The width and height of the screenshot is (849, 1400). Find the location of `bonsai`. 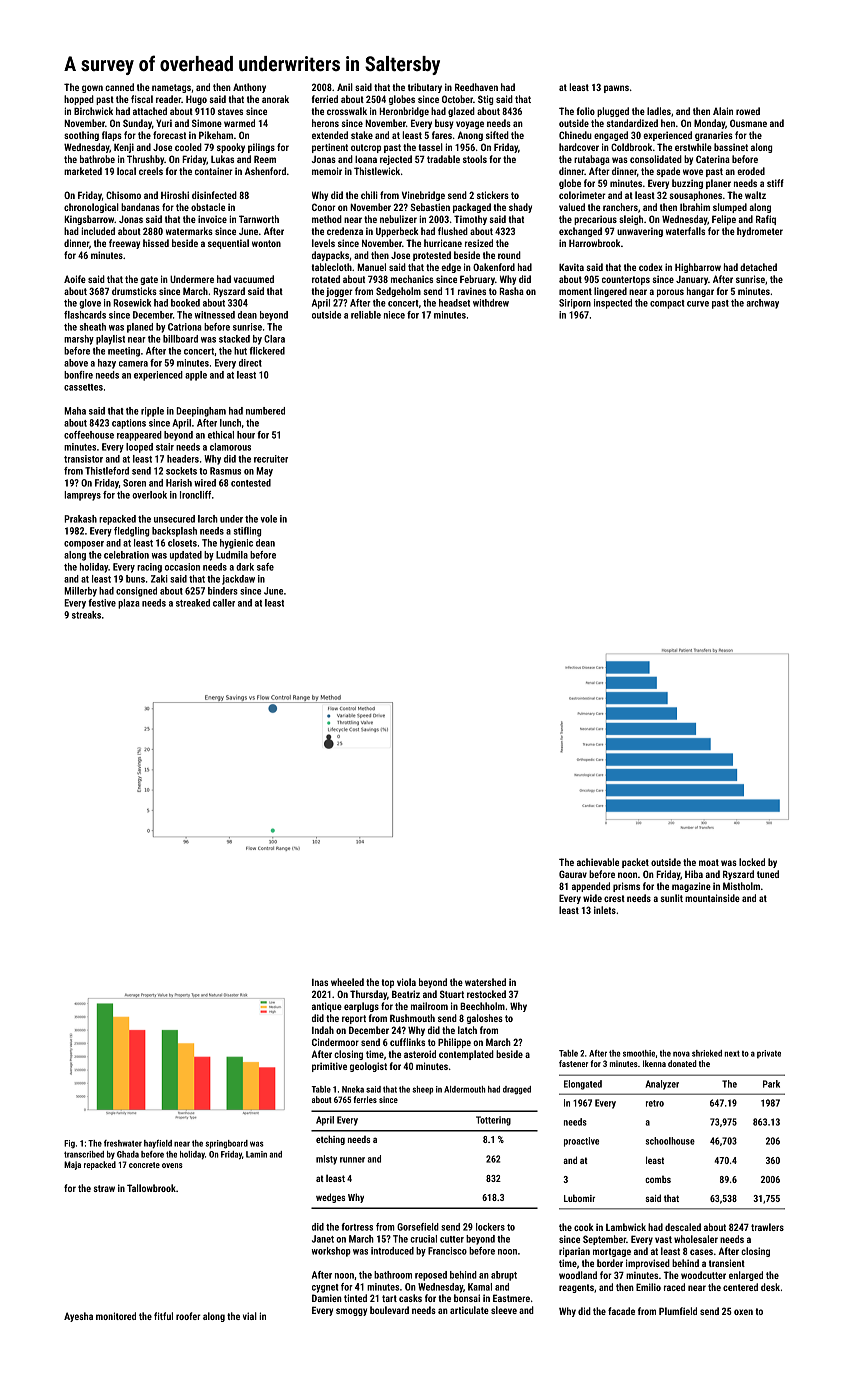

bonsai is located at coordinates (467, 1298).
